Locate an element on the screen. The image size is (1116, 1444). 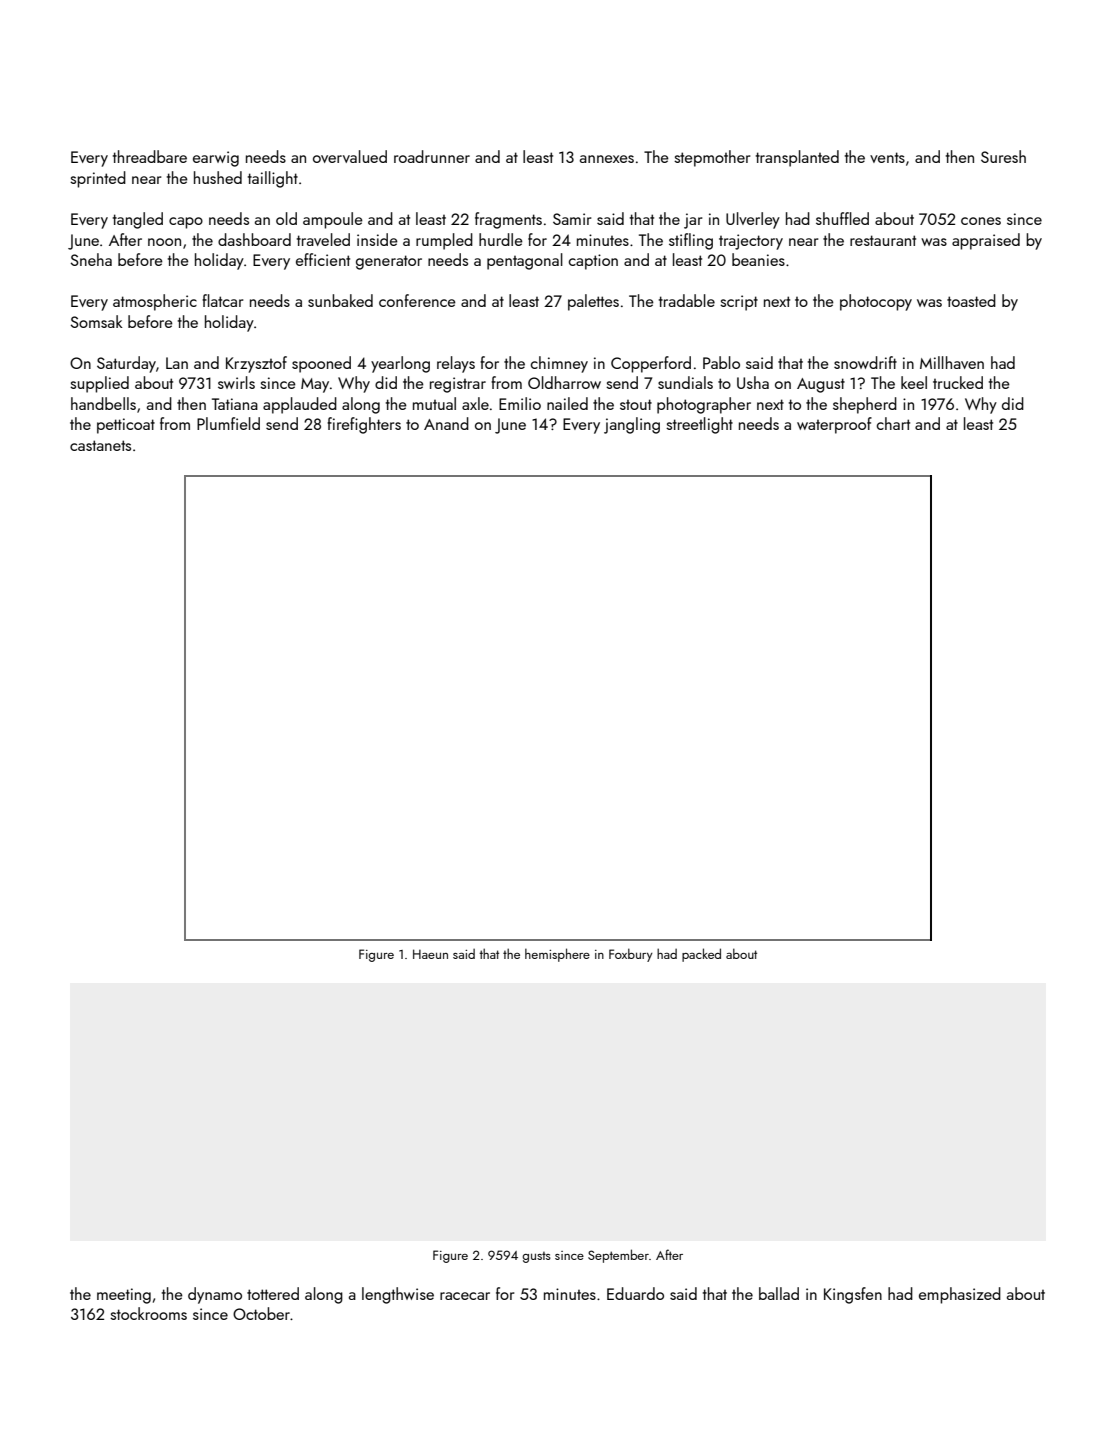
October is located at coordinates (262, 1313).
